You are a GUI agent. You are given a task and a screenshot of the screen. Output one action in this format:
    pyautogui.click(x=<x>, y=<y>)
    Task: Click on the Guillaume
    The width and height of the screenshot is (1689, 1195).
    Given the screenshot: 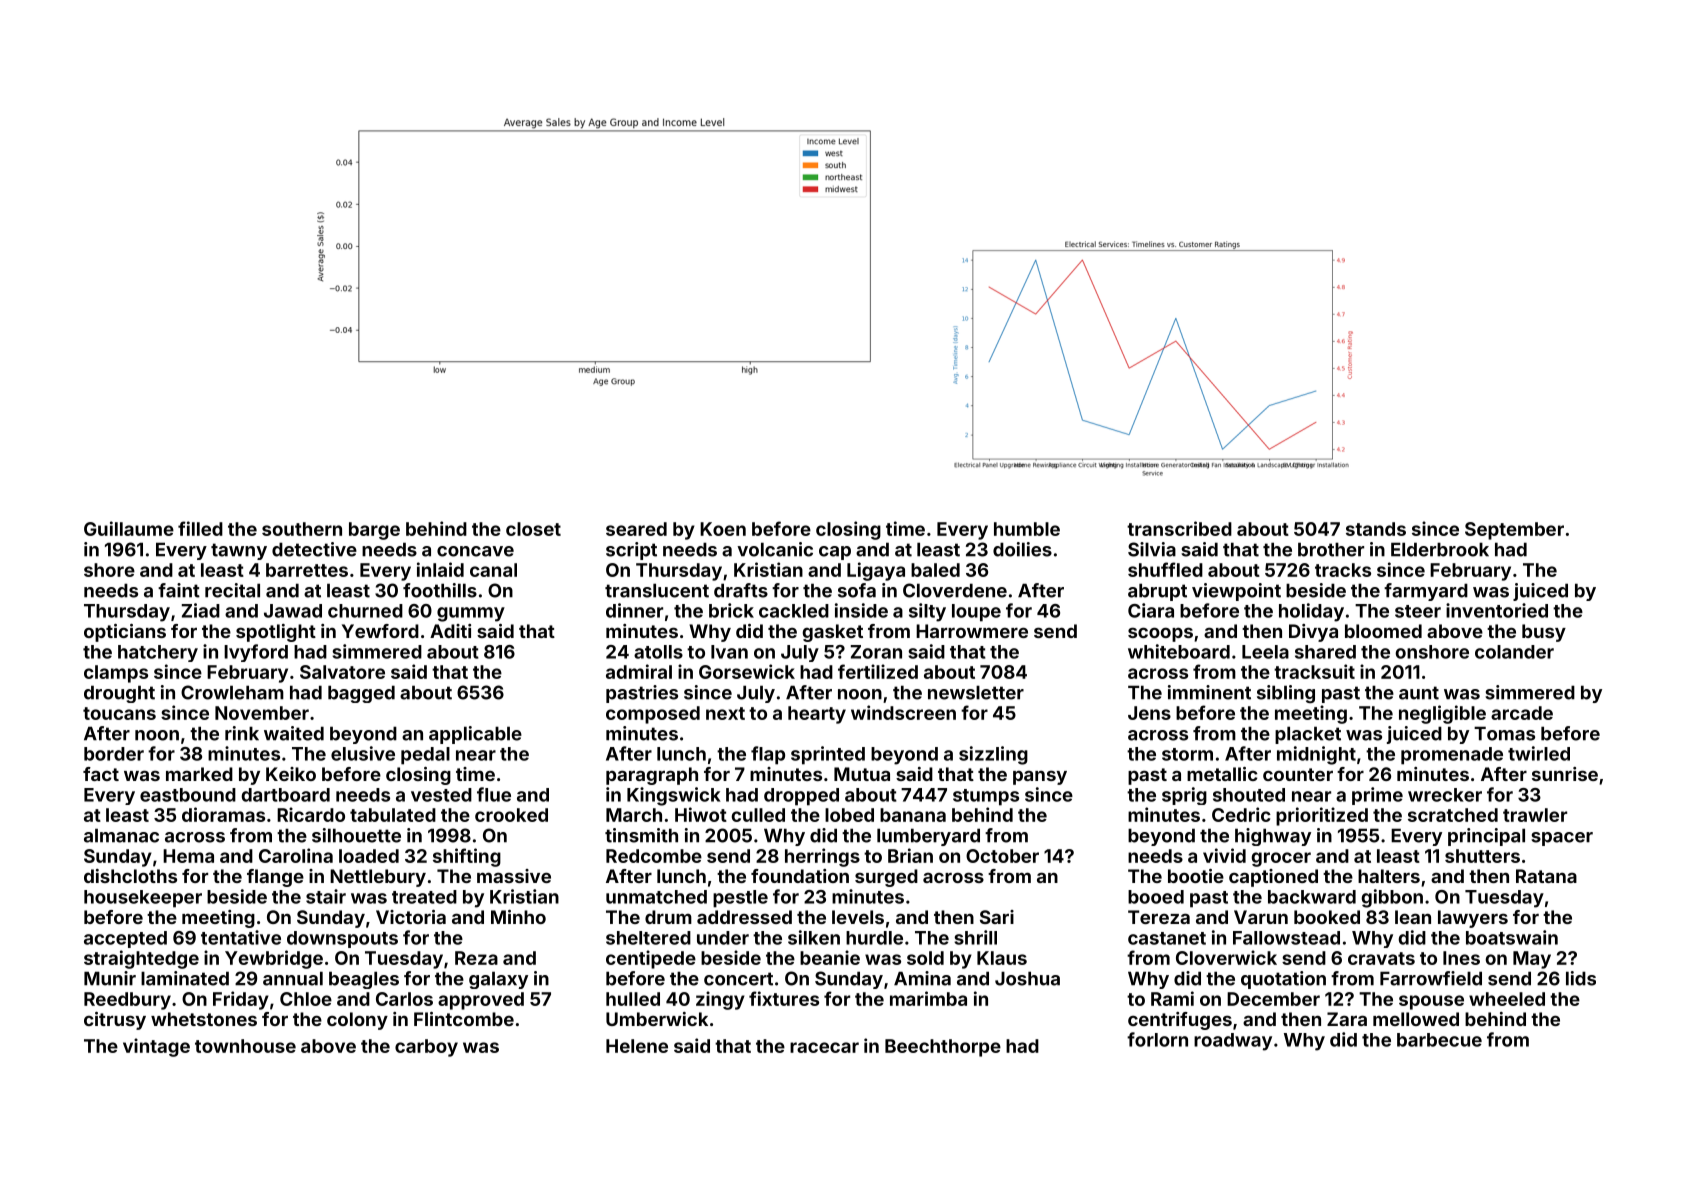 What is the action you would take?
    pyautogui.click(x=129, y=528)
